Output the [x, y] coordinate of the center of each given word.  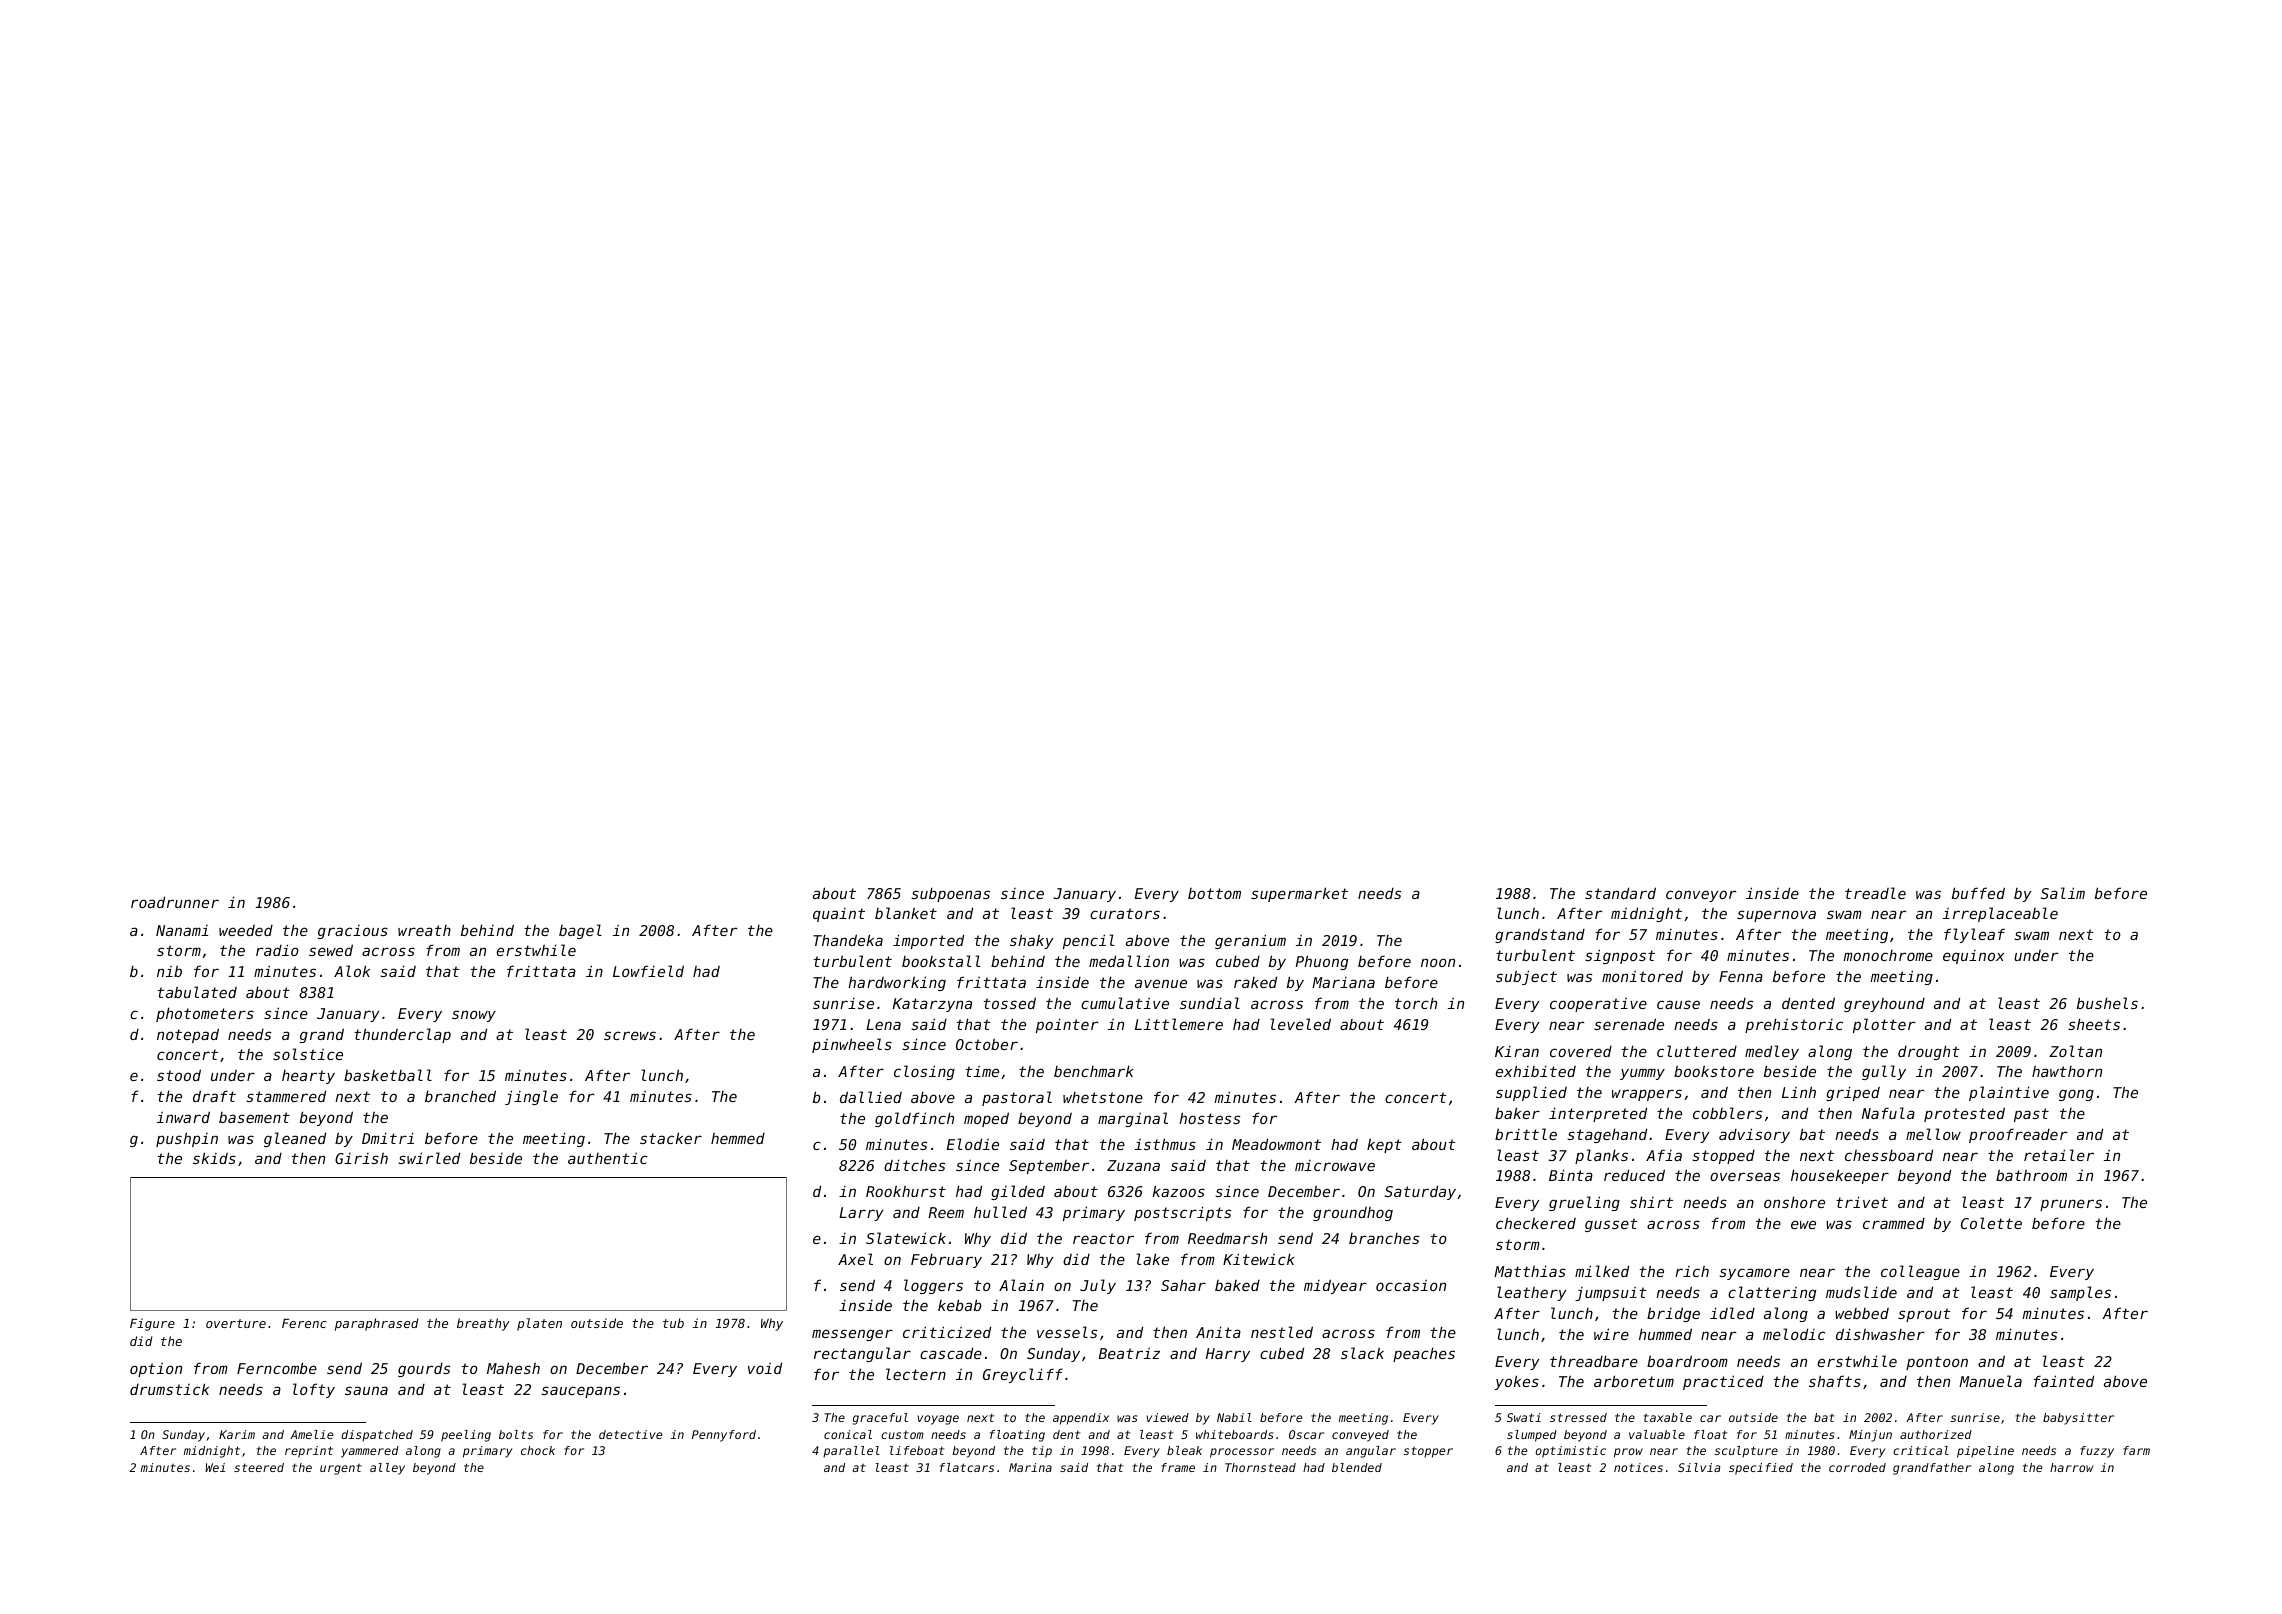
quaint [839, 915]
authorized [1936, 1434]
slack [1362, 1353]
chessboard [1889, 1155]
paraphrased [377, 1324]
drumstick [169, 1389]
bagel [580, 931]
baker [1517, 1113]
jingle [531, 1097]
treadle [1875, 893]
